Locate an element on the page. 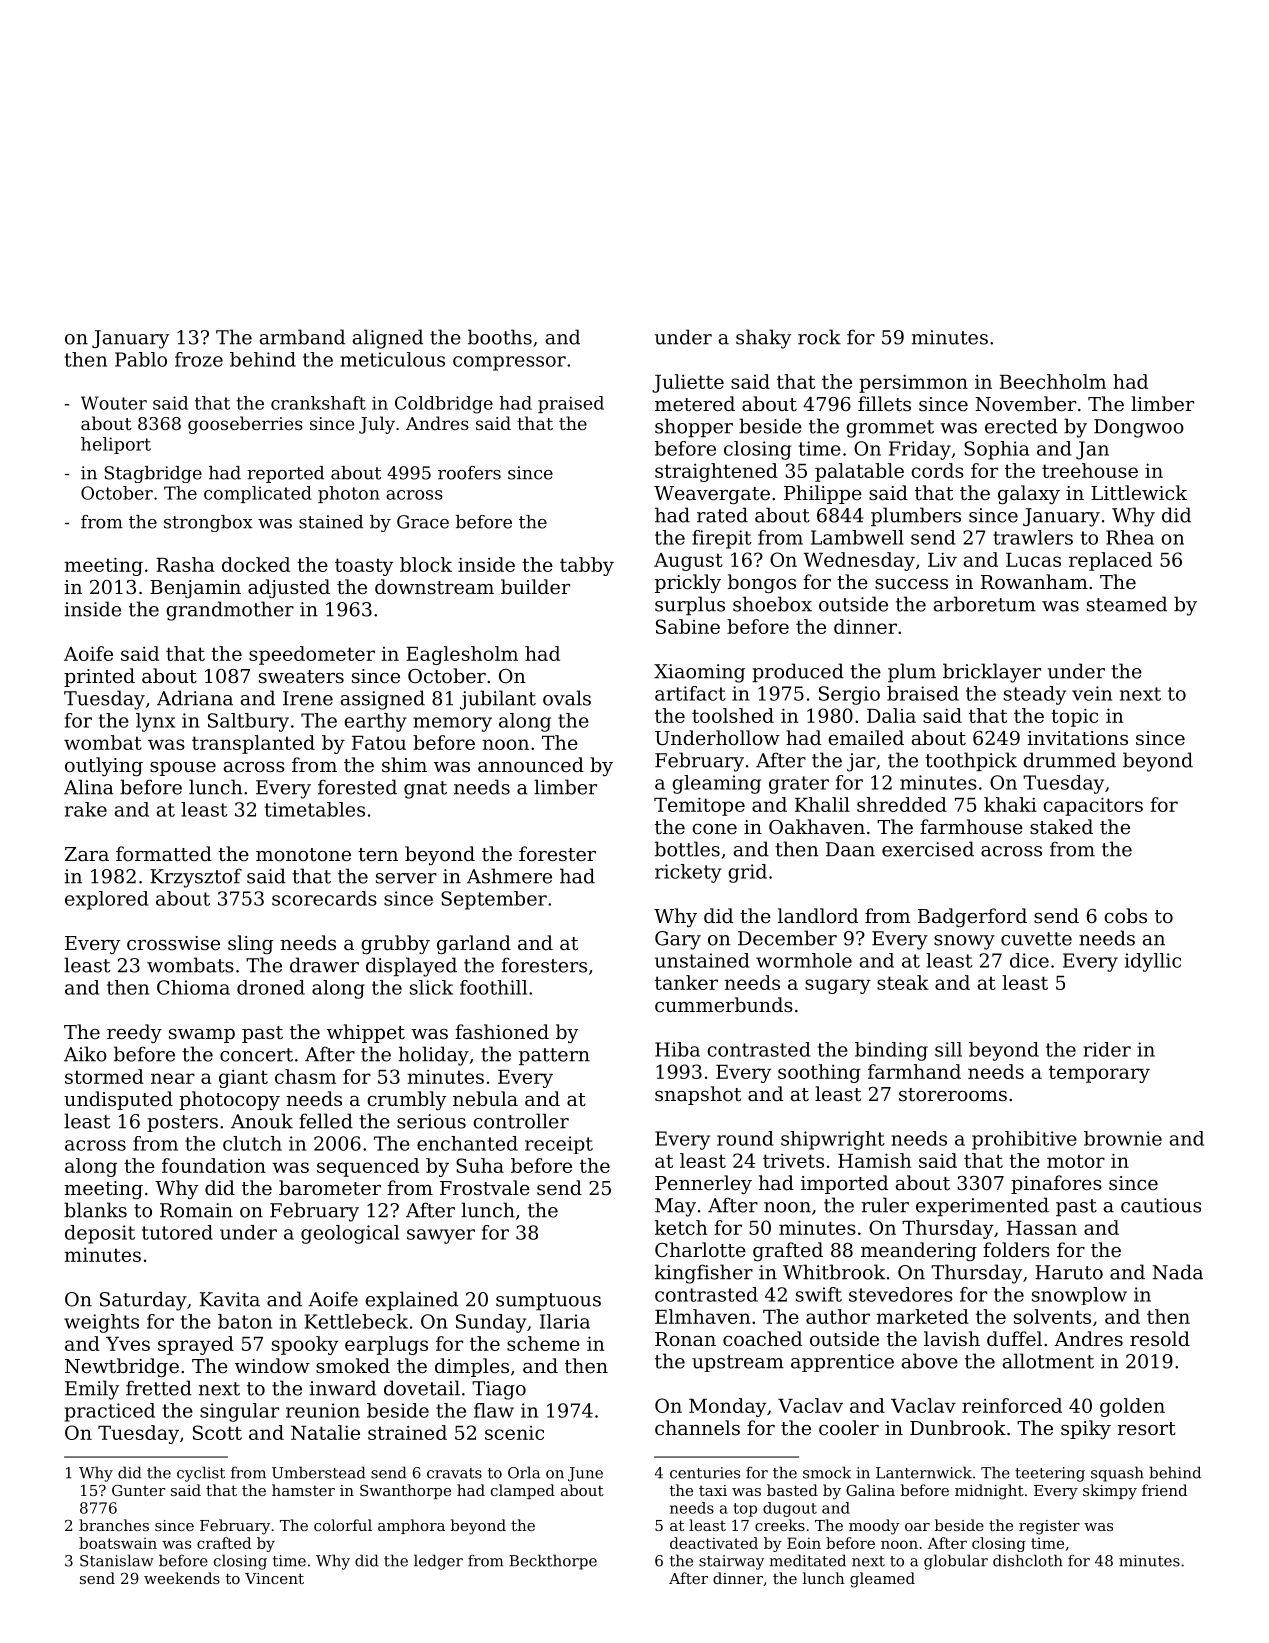 This document has height=1643, width=1269. cravats is located at coordinates (454, 1473).
